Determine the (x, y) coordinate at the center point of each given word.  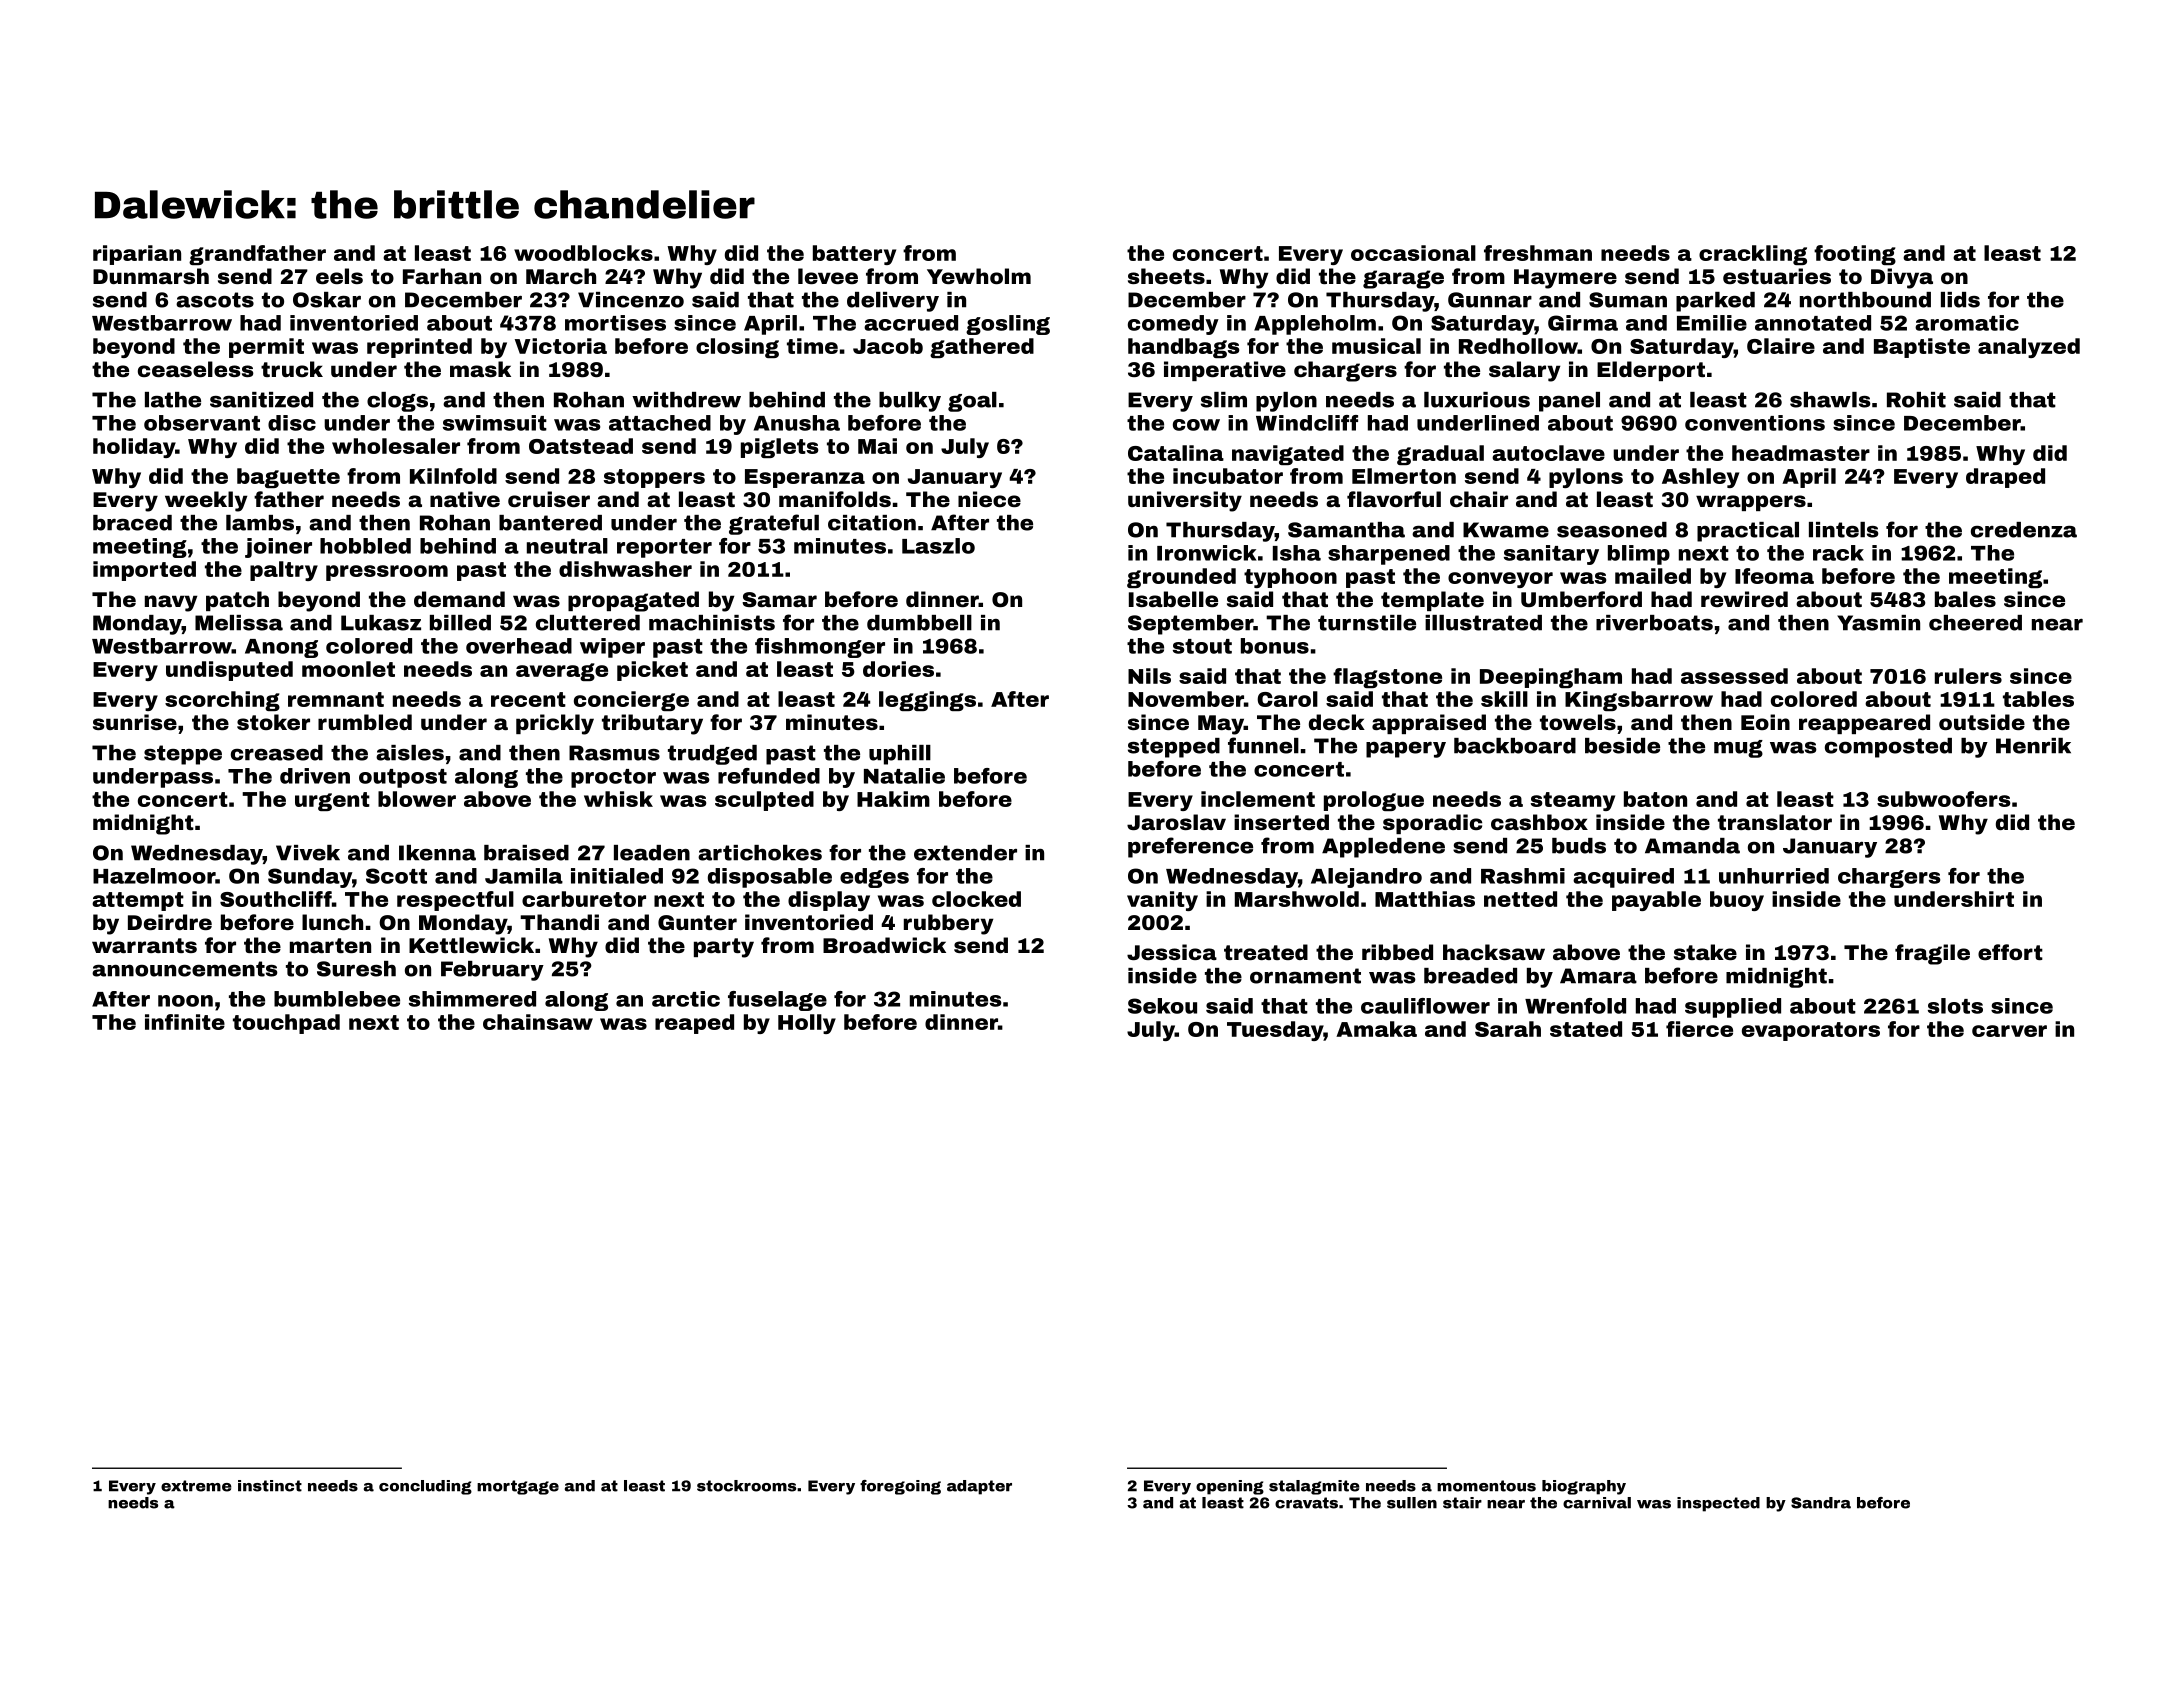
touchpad (286, 1024)
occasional (1413, 253)
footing (1855, 255)
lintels (1844, 530)
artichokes (760, 853)
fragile (1932, 954)
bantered (550, 523)
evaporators (1811, 1031)
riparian (137, 255)
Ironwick (1207, 553)
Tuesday (1275, 1031)
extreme (196, 1486)
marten (330, 945)
